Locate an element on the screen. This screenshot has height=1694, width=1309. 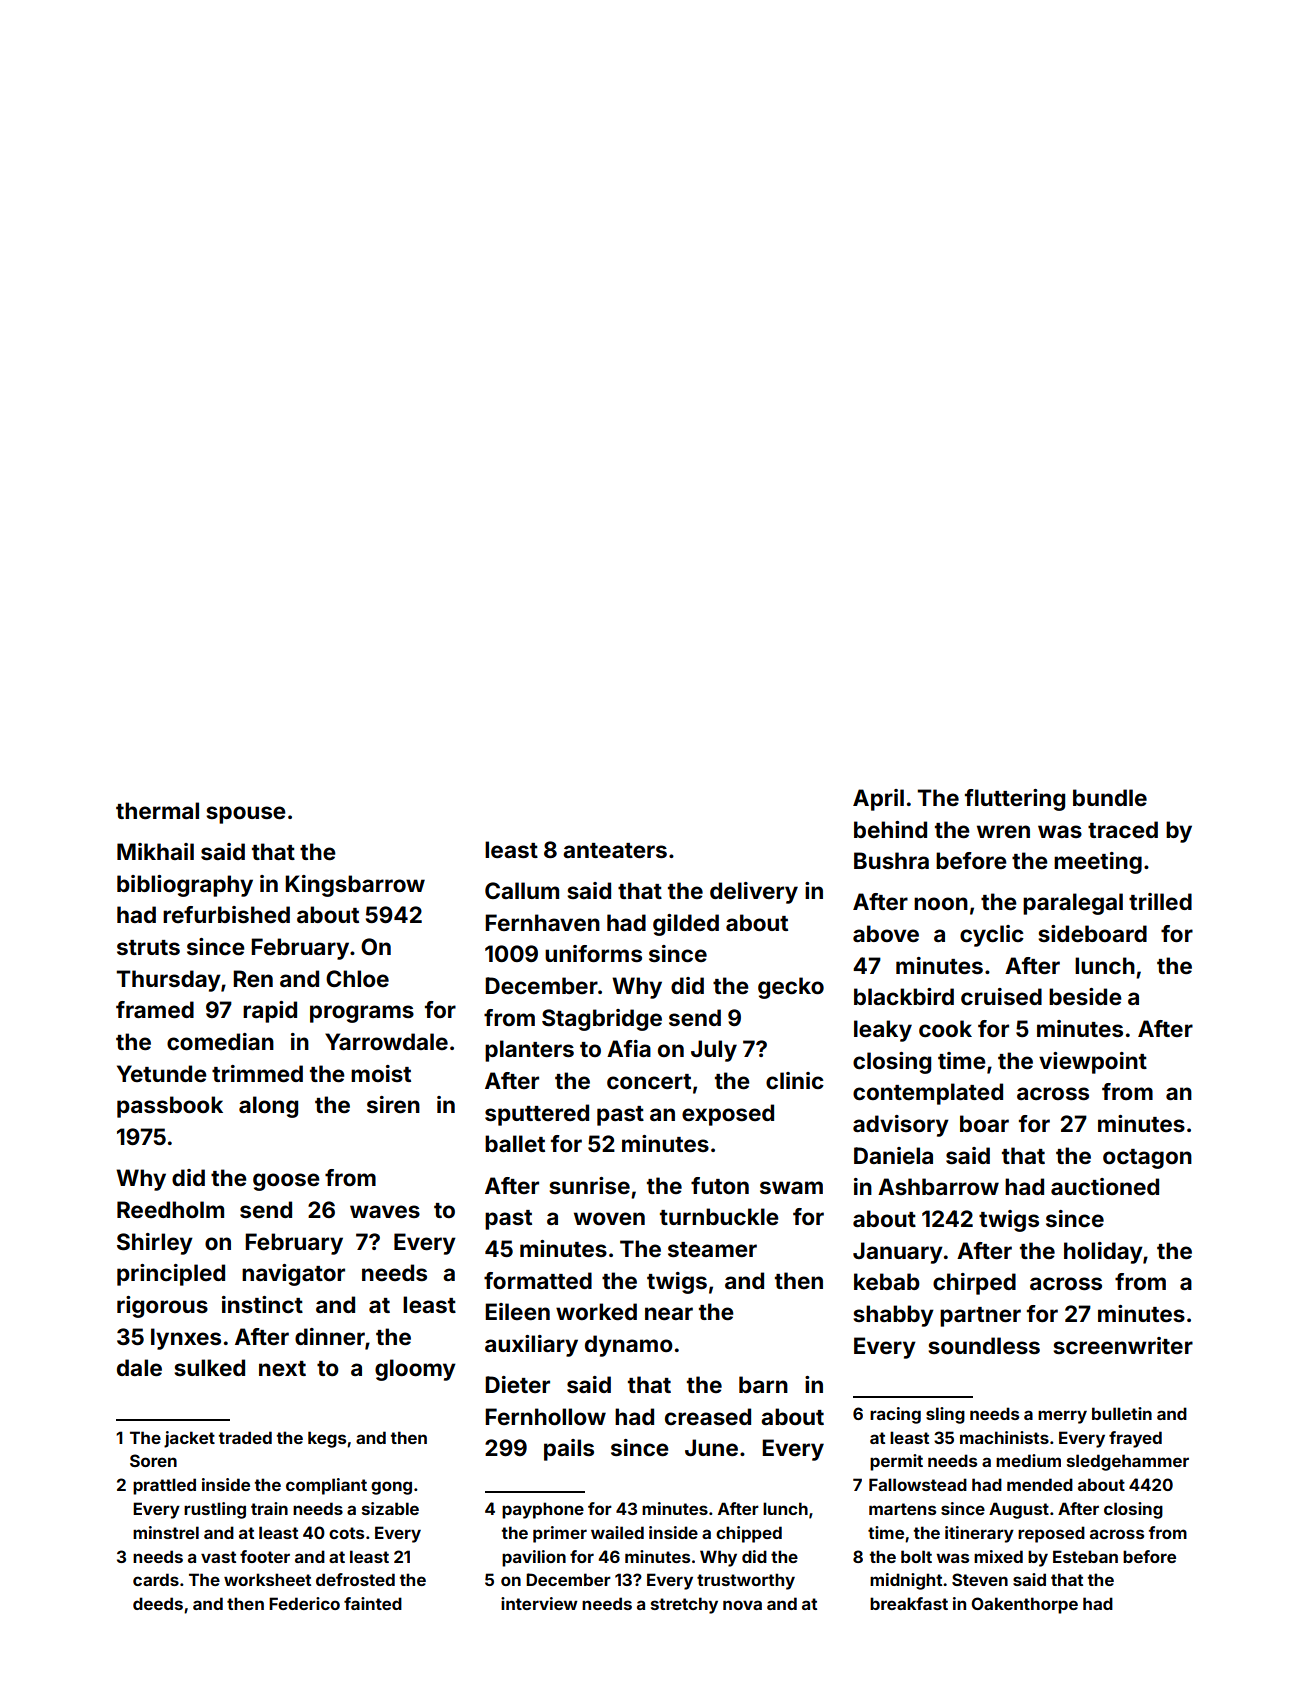
steamer is located at coordinates (712, 1249).
